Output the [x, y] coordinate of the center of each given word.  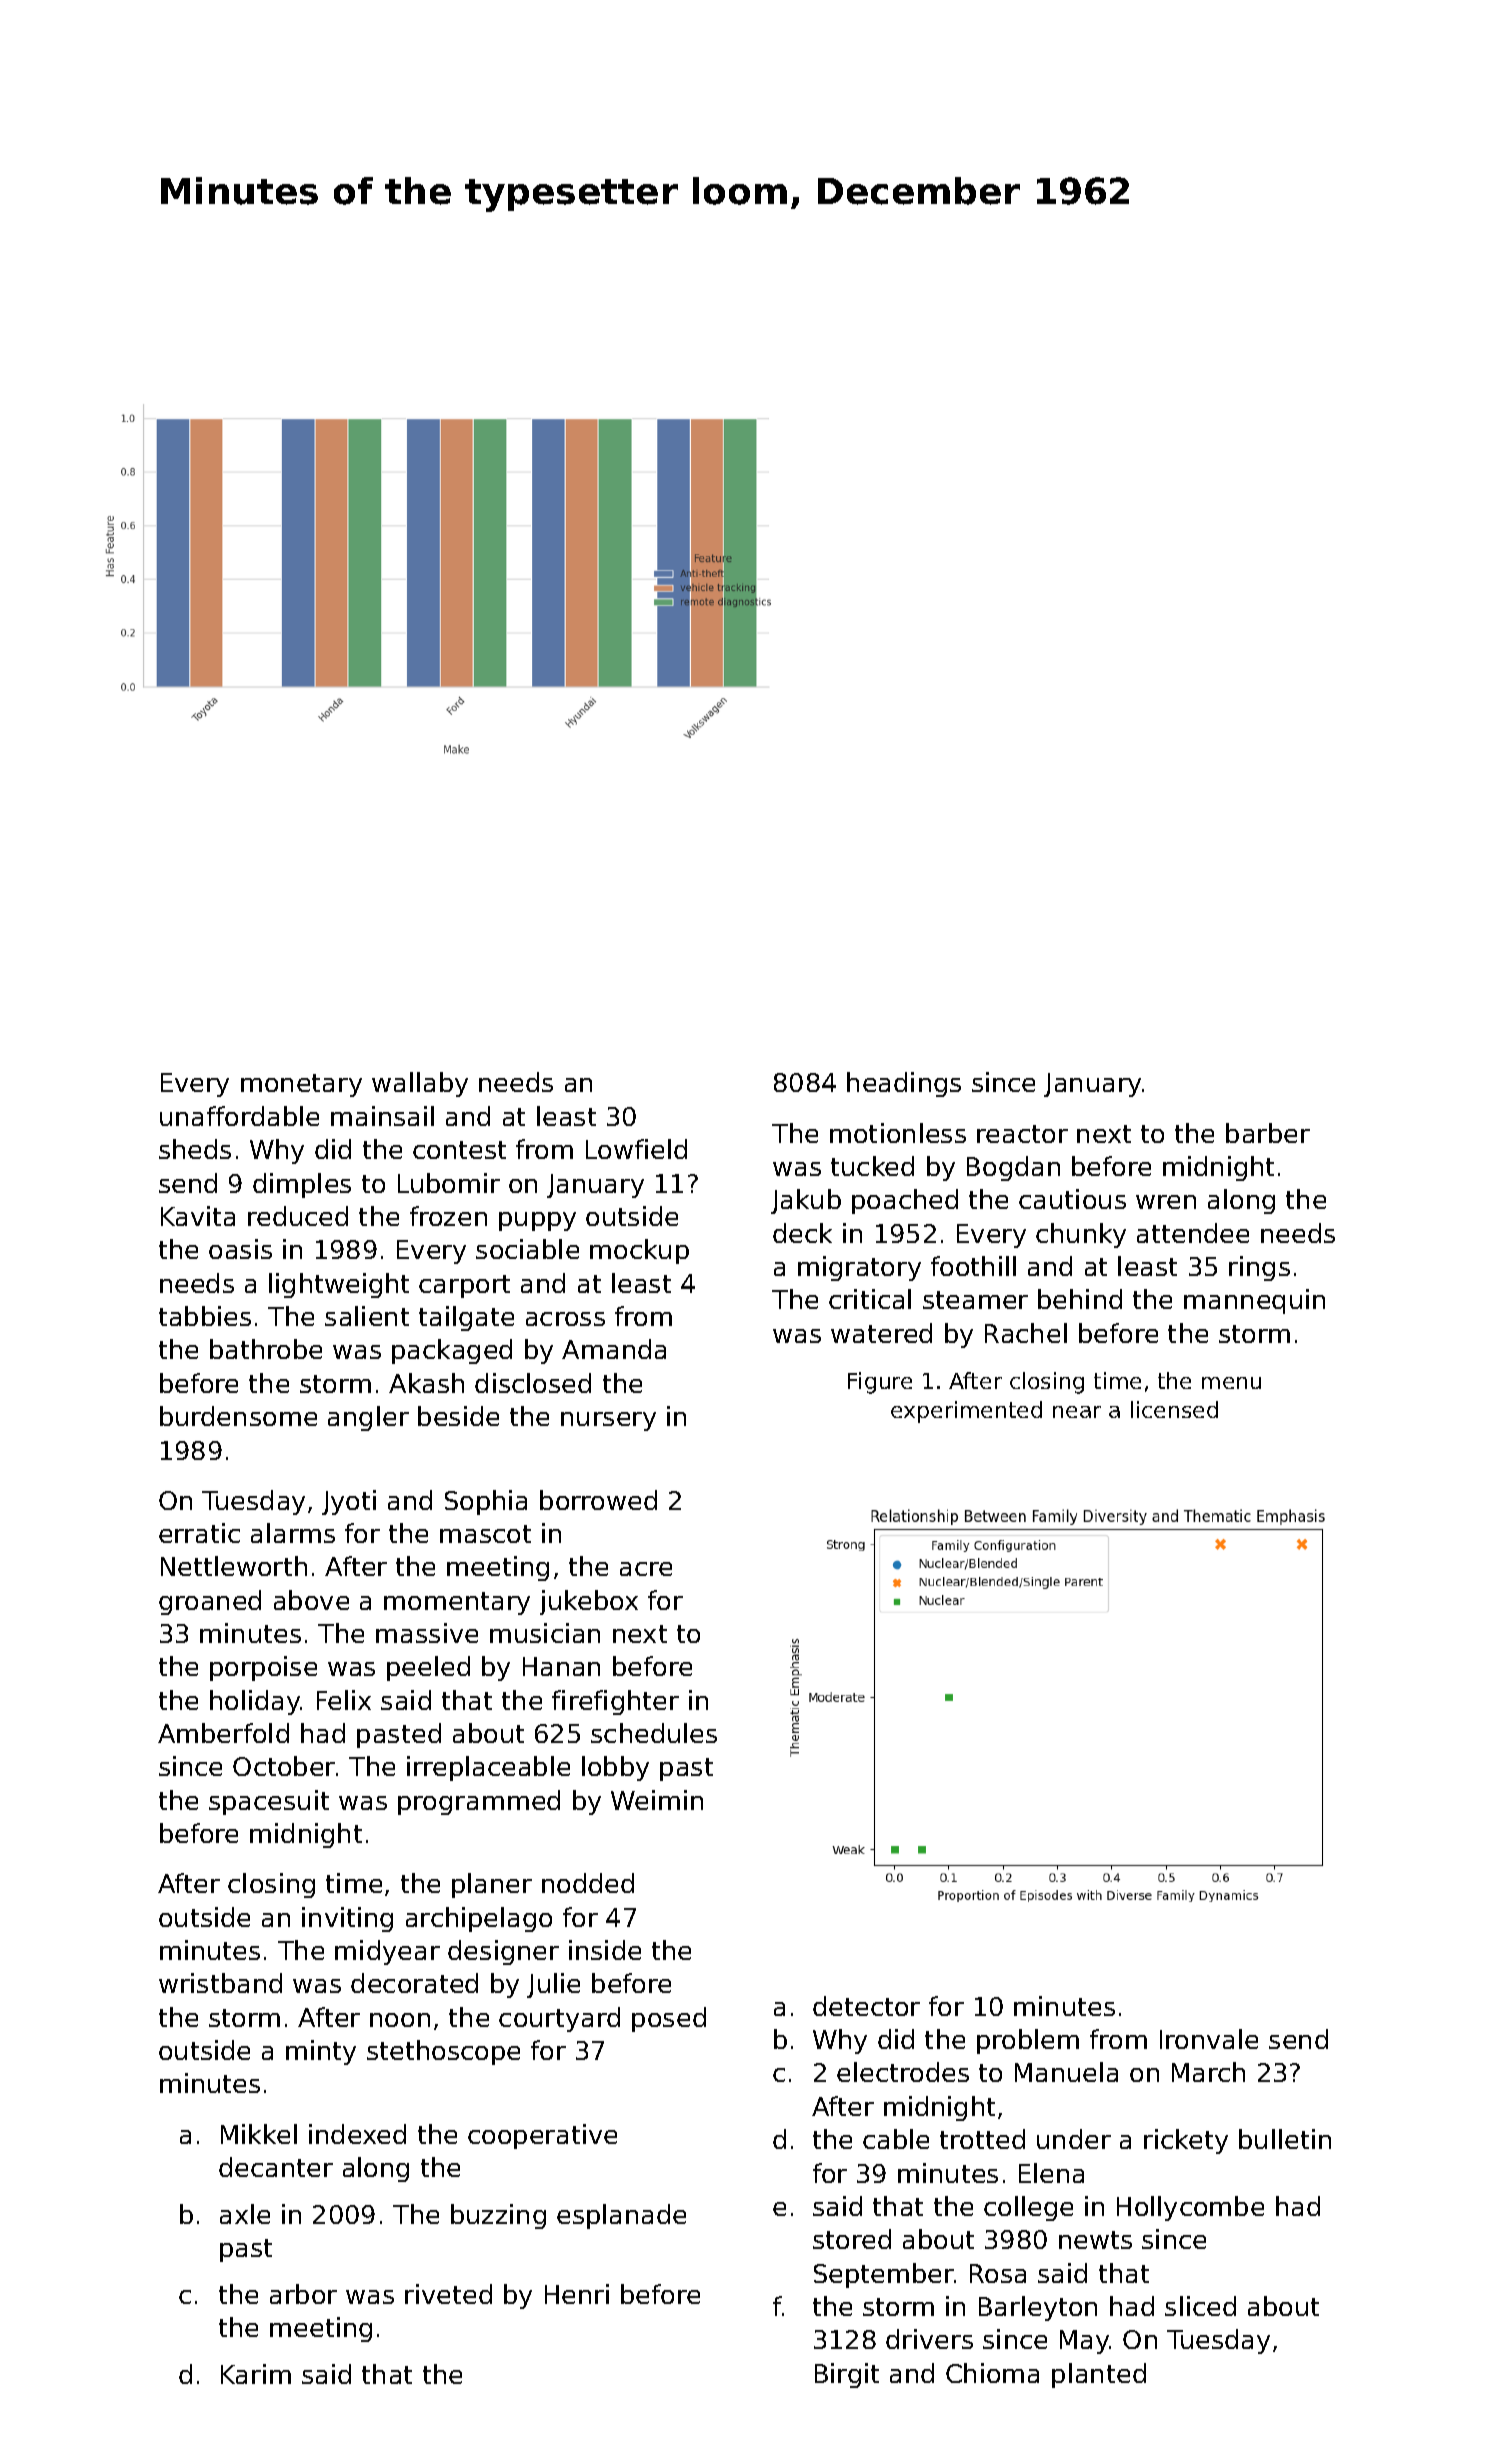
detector [866, 2006]
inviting [347, 1919]
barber [1268, 1133]
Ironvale [1209, 2039]
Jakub [806, 1201]
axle [245, 2214]
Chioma [992, 2373]
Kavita [198, 1216]
